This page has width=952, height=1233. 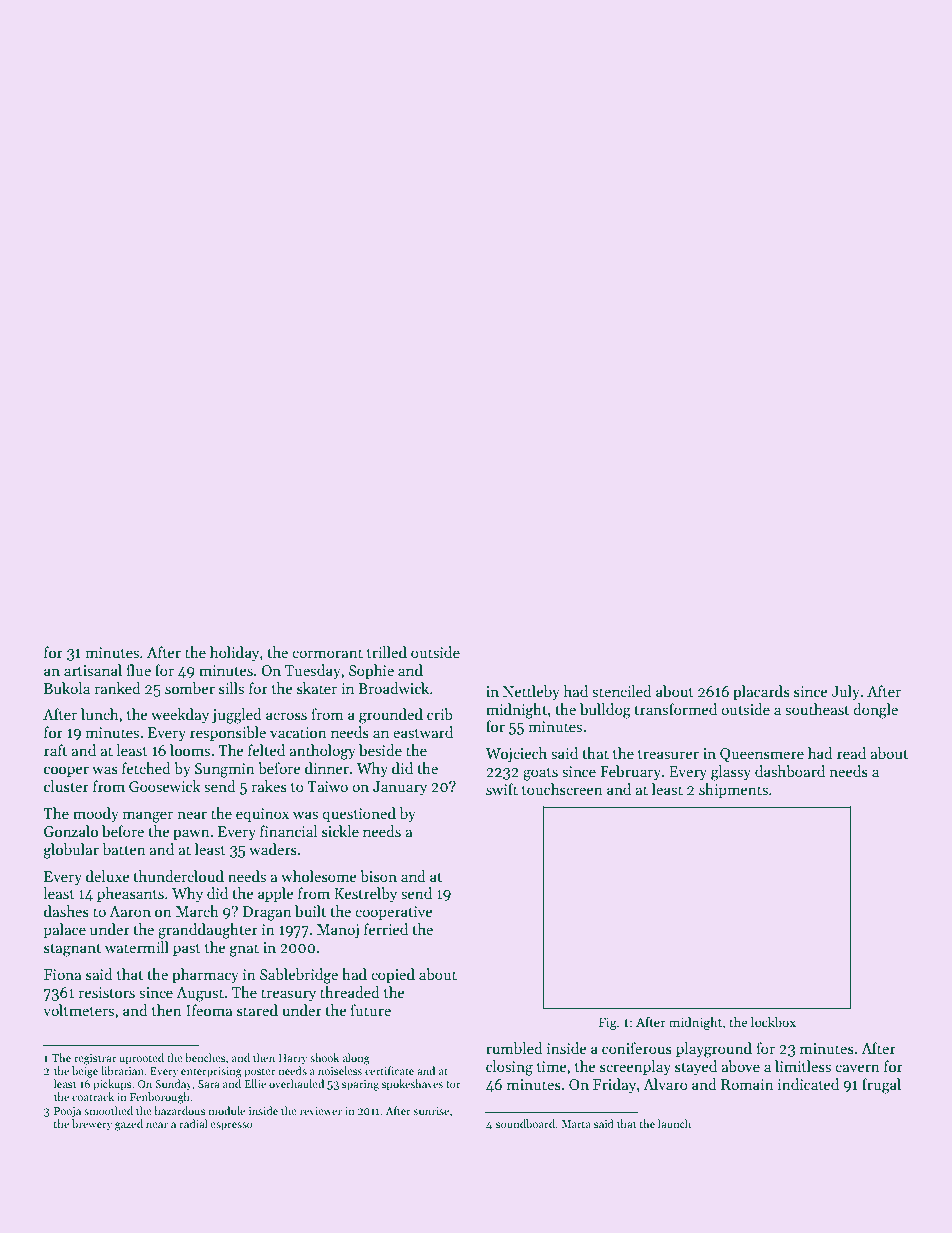 What do you see at coordinates (55, 750) in the page?
I see `raft` at bounding box center [55, 750].
